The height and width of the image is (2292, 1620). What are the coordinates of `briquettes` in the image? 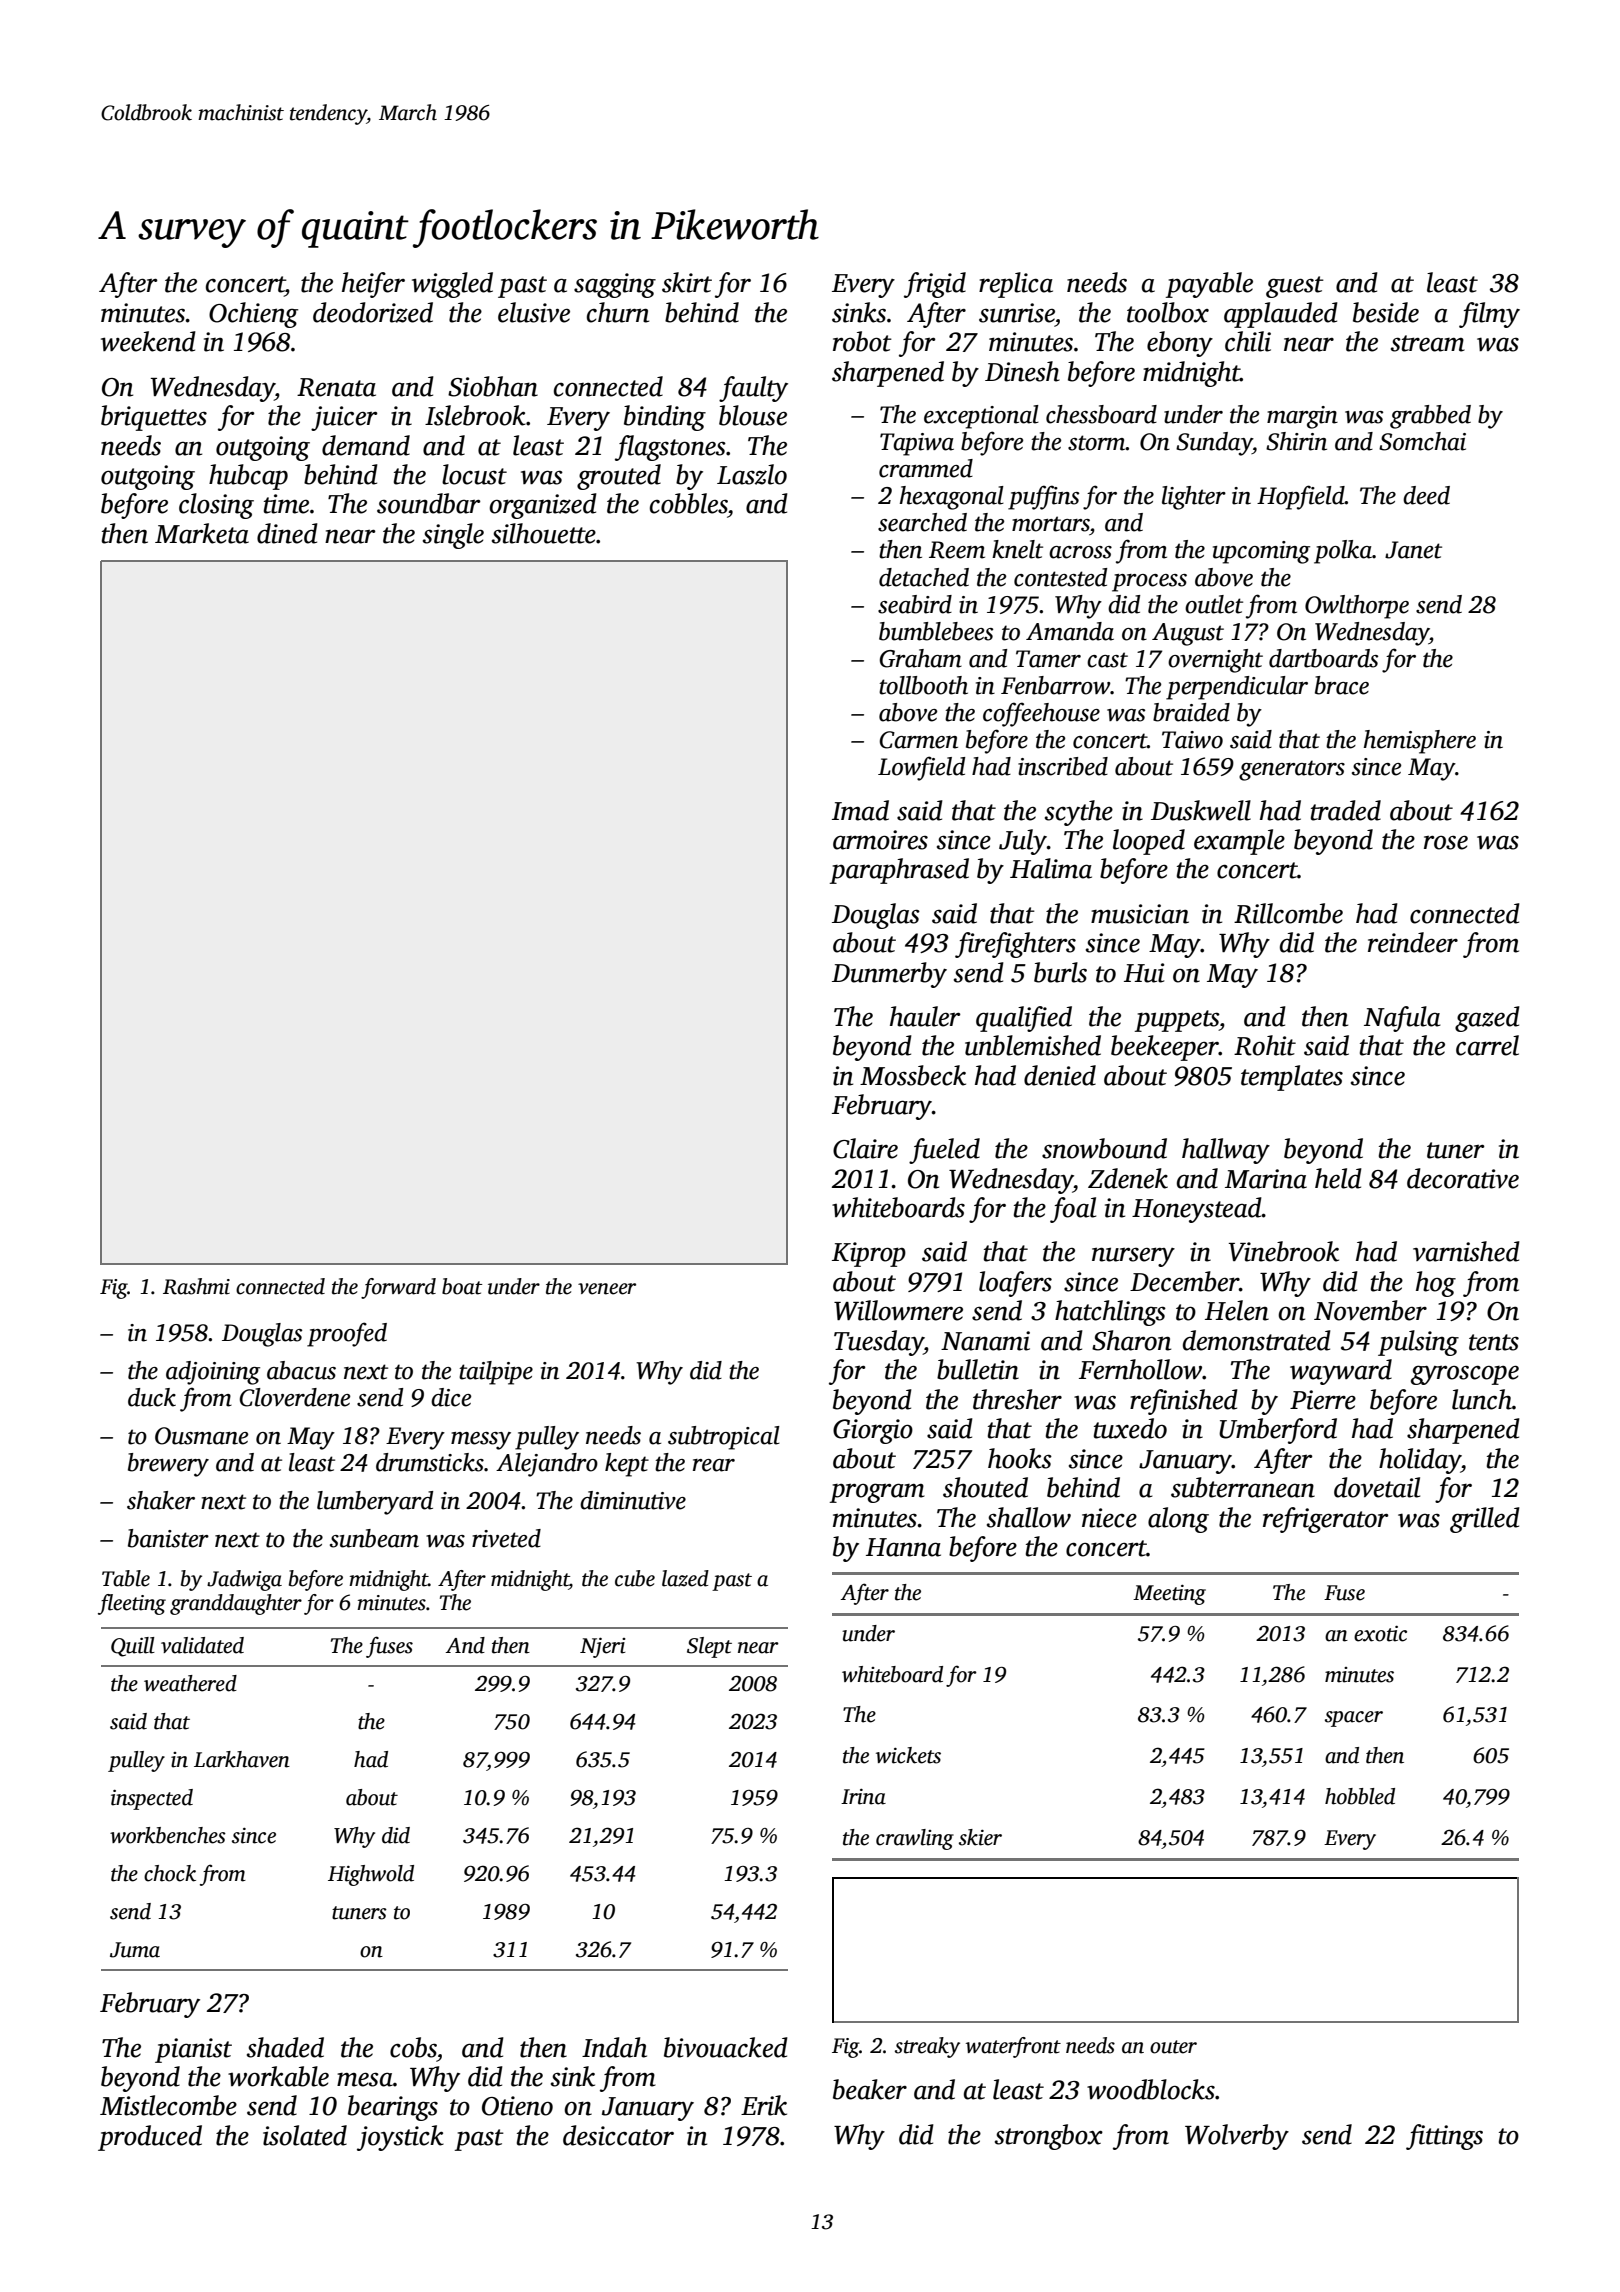 It's located at (154, 418).
